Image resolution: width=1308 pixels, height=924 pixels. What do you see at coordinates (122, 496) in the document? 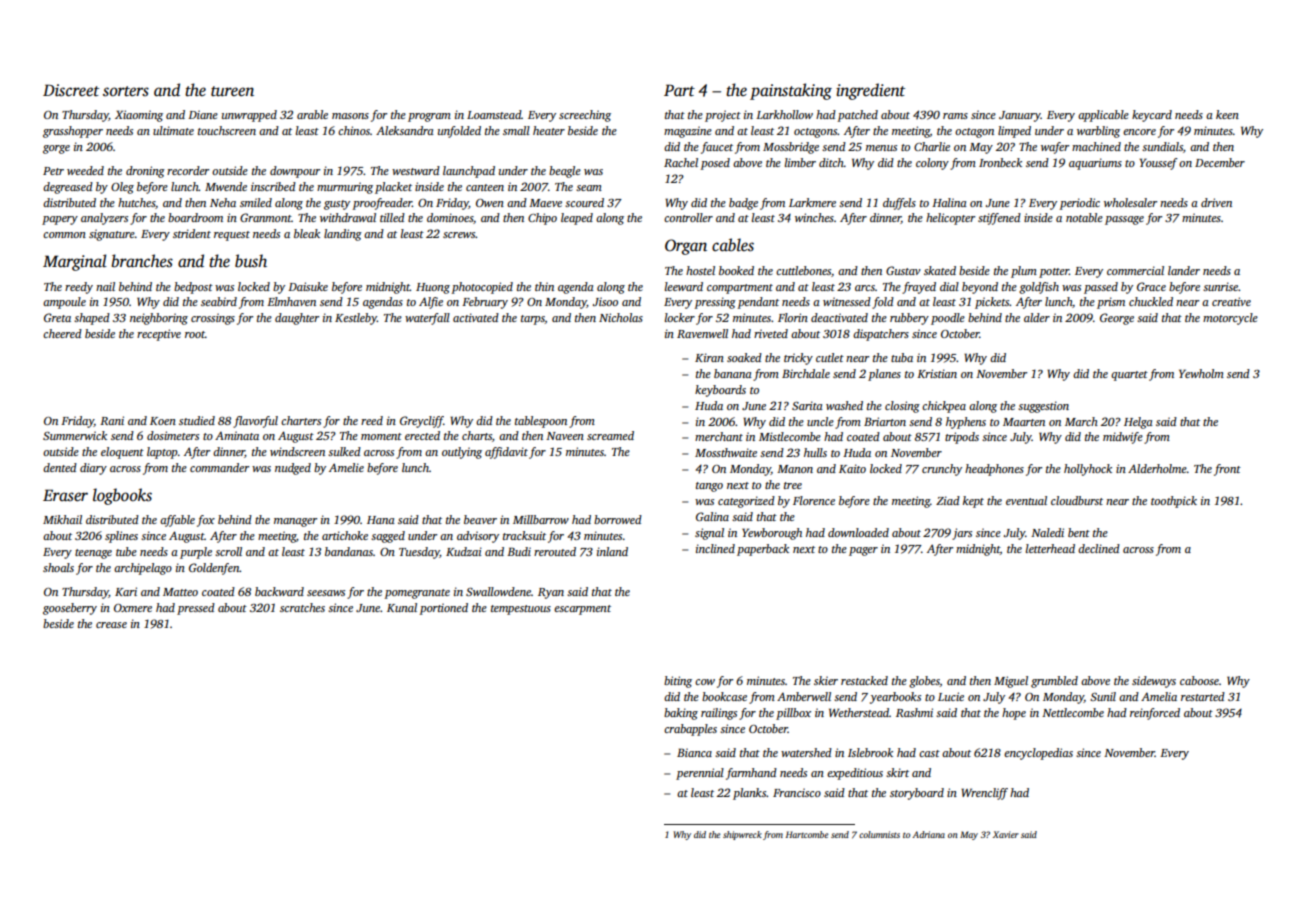
I see `logbooks` at bounding box center [122, 496].
